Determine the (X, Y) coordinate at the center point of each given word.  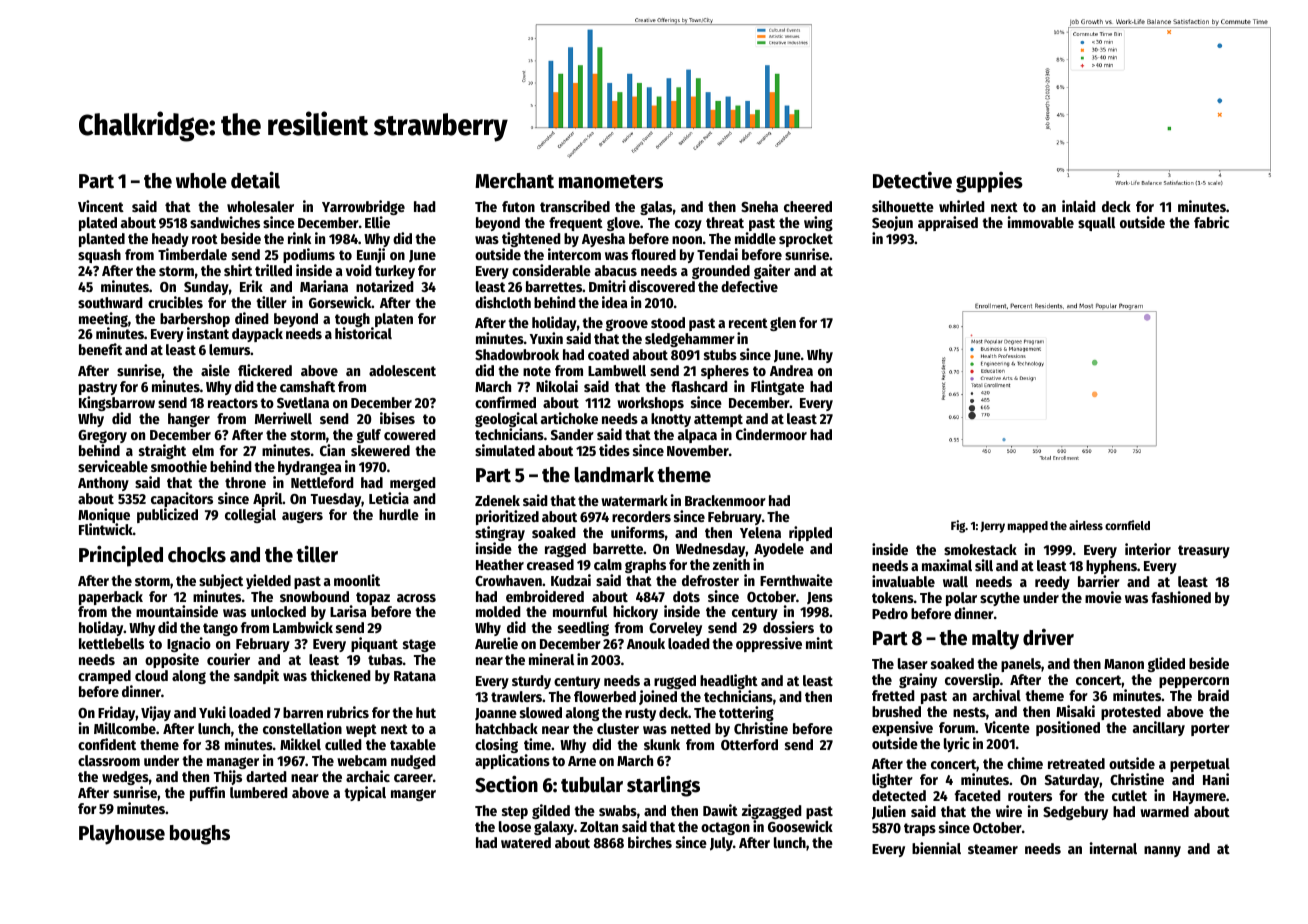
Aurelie (496, 643)
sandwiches (225, 222)
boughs (200, 835)
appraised (948, 223)
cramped (104, 677)
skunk (662, 744)
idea (614, 302)
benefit (100, 349)
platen (394, 320)
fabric (1211, 222)
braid (1213, 695)
